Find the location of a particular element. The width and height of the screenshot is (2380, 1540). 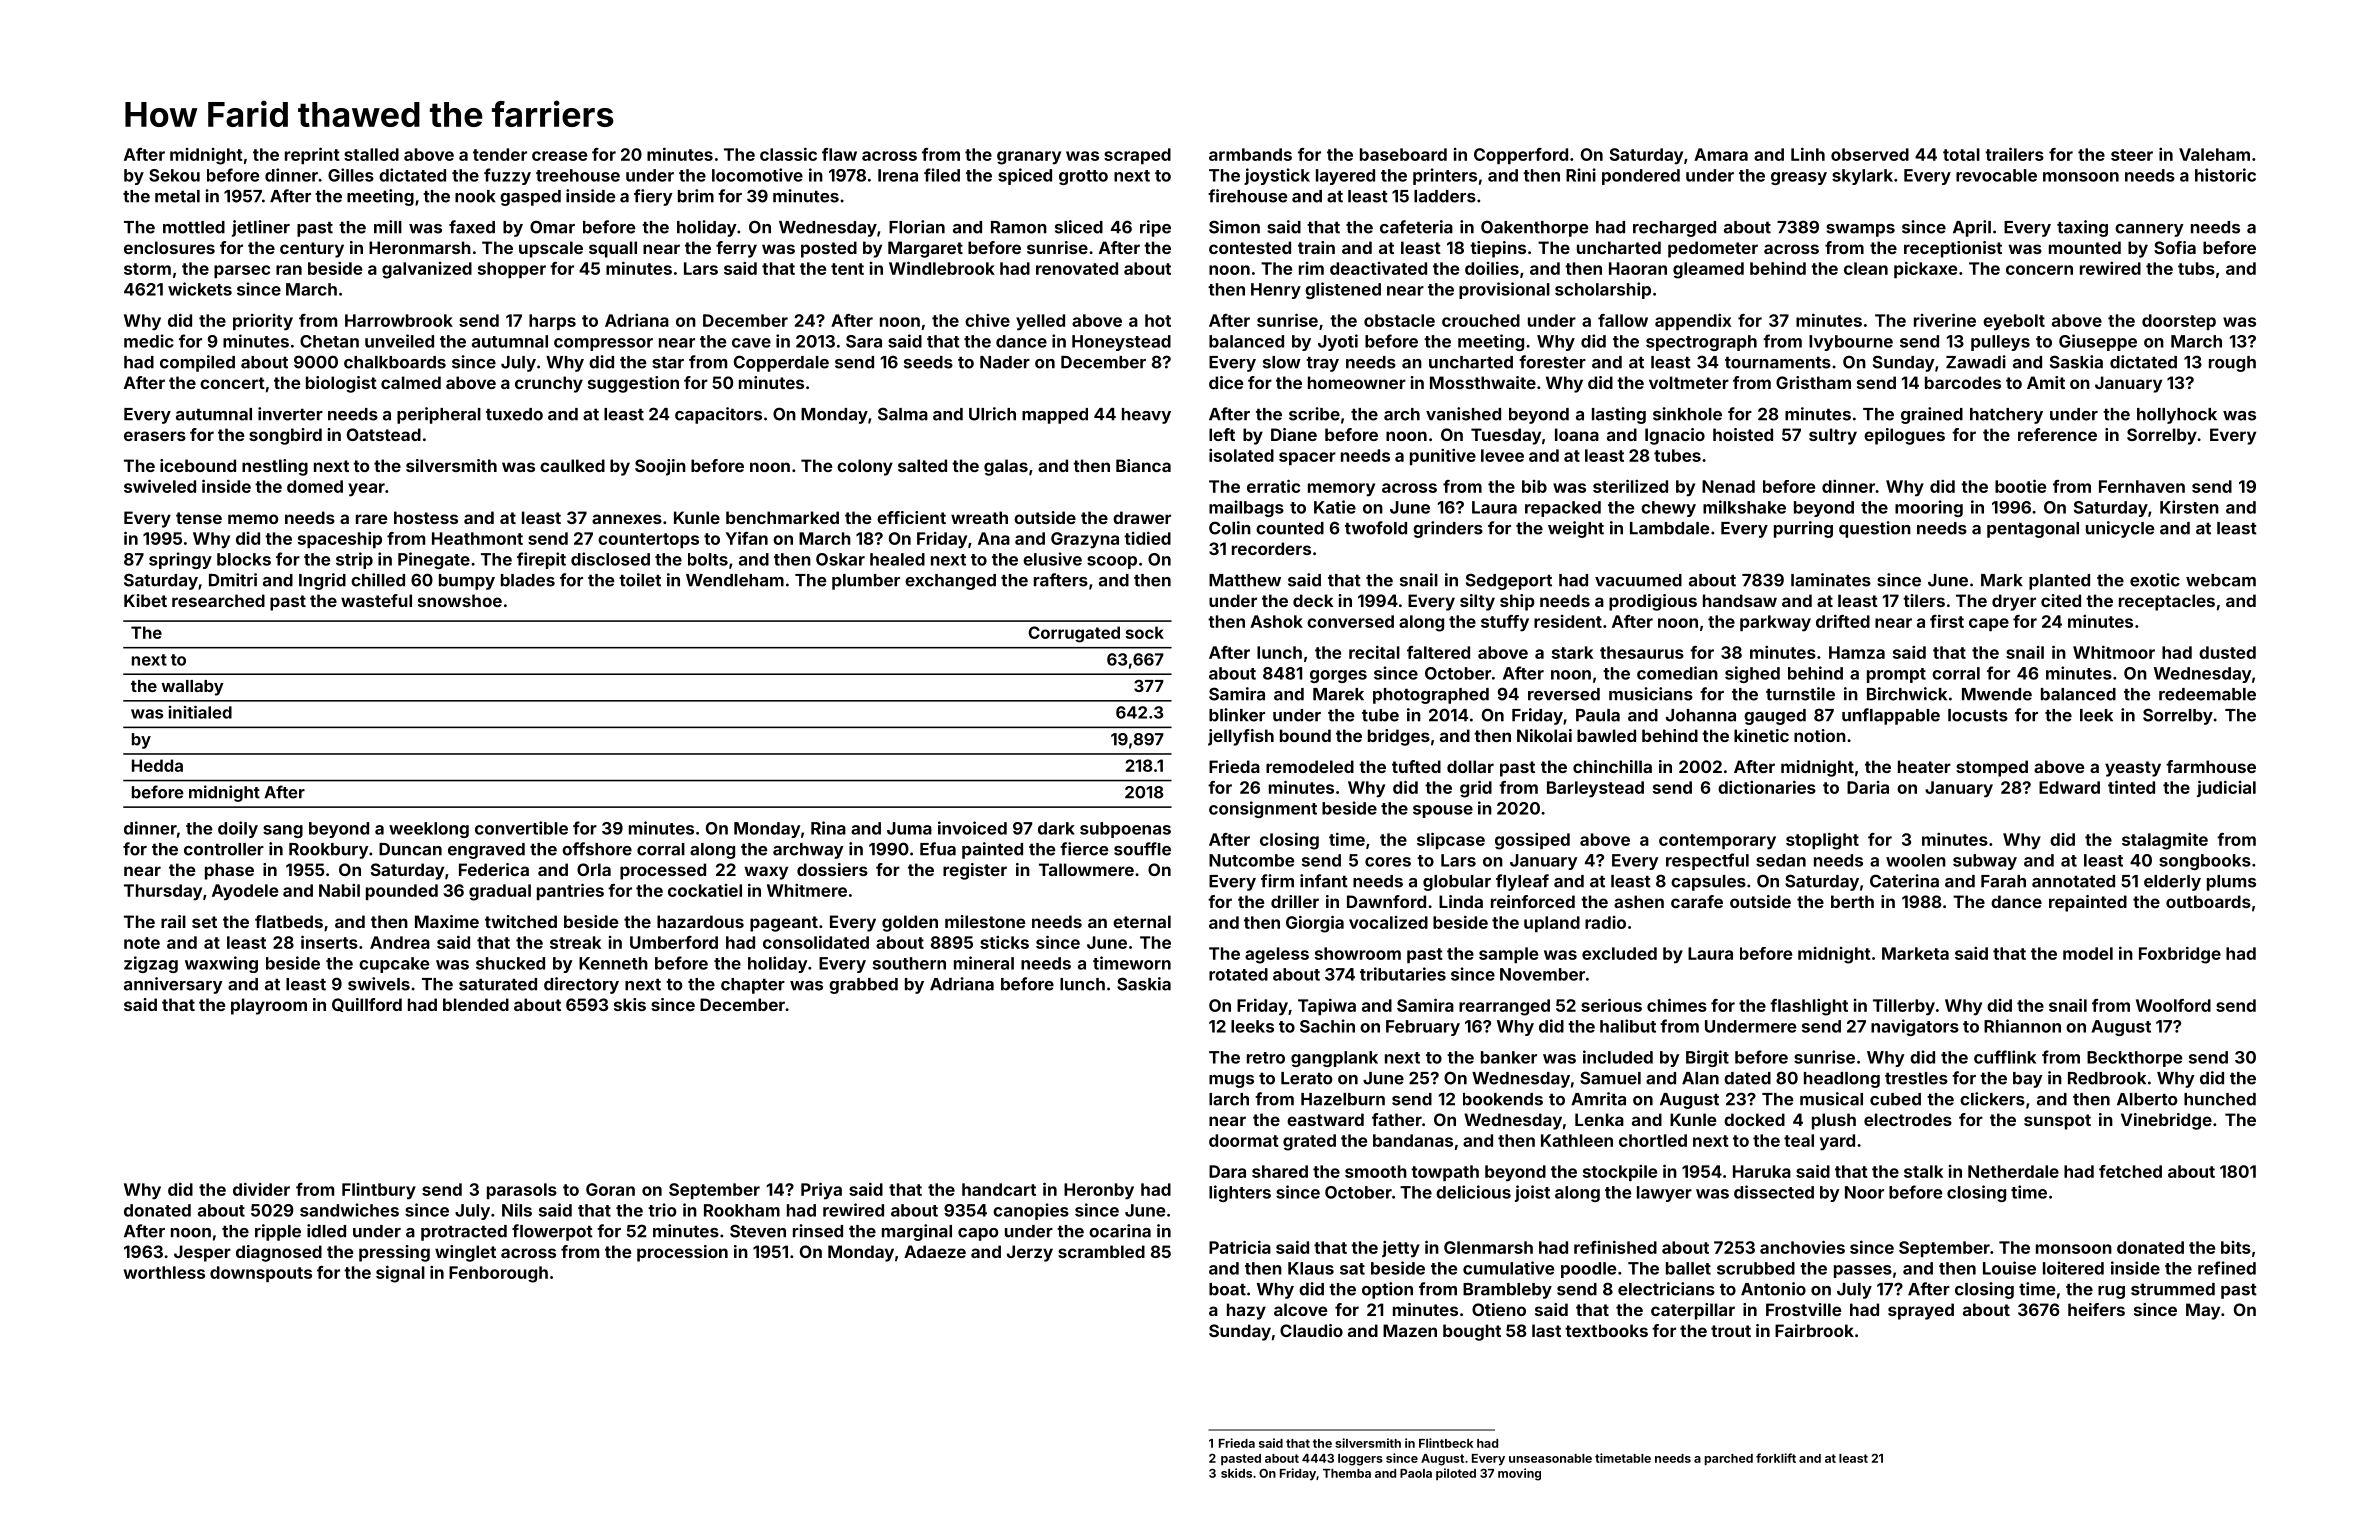

Fernhaven is located at coordinates (2142, 486).
